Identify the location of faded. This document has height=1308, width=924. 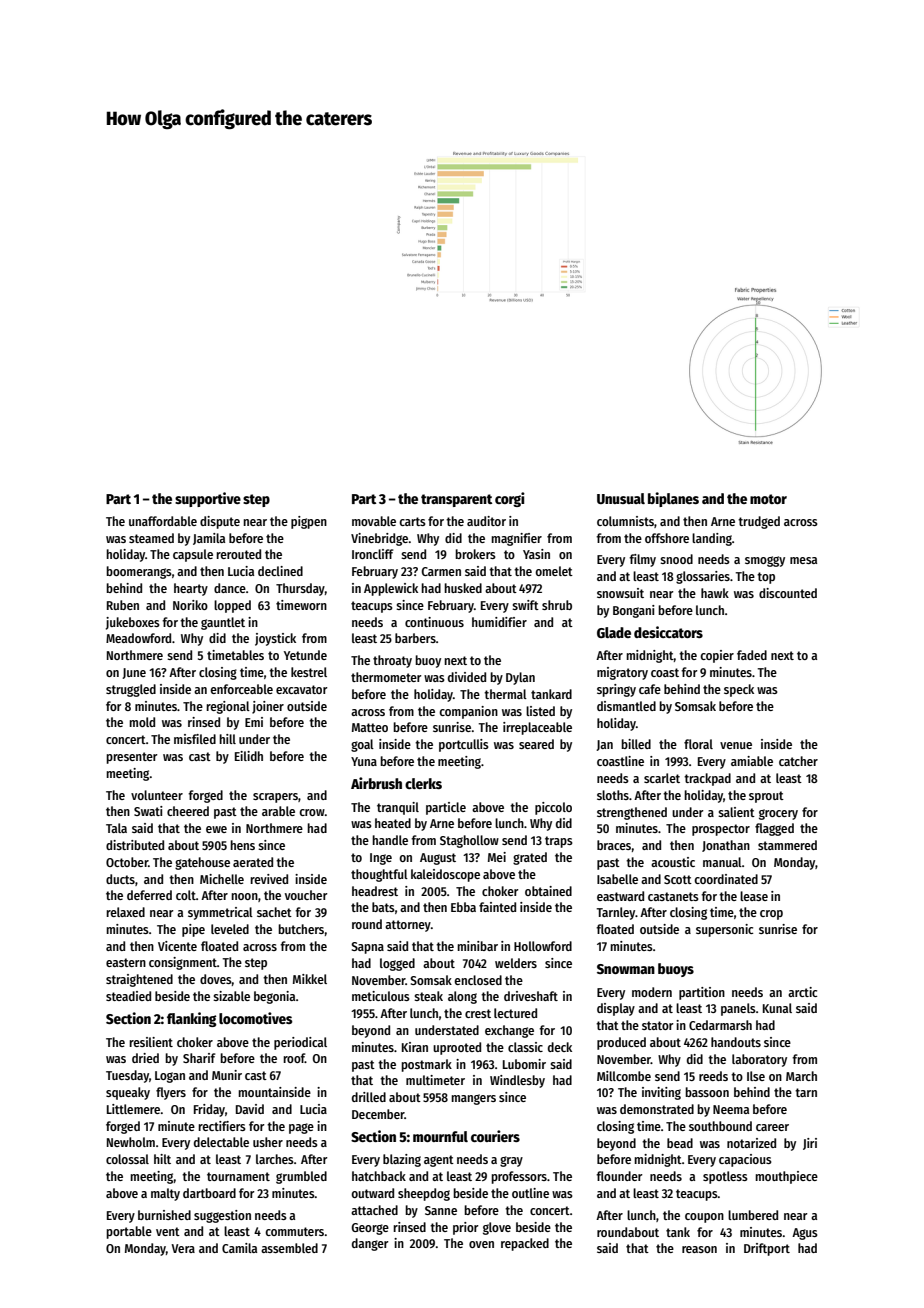
(752, 655).
